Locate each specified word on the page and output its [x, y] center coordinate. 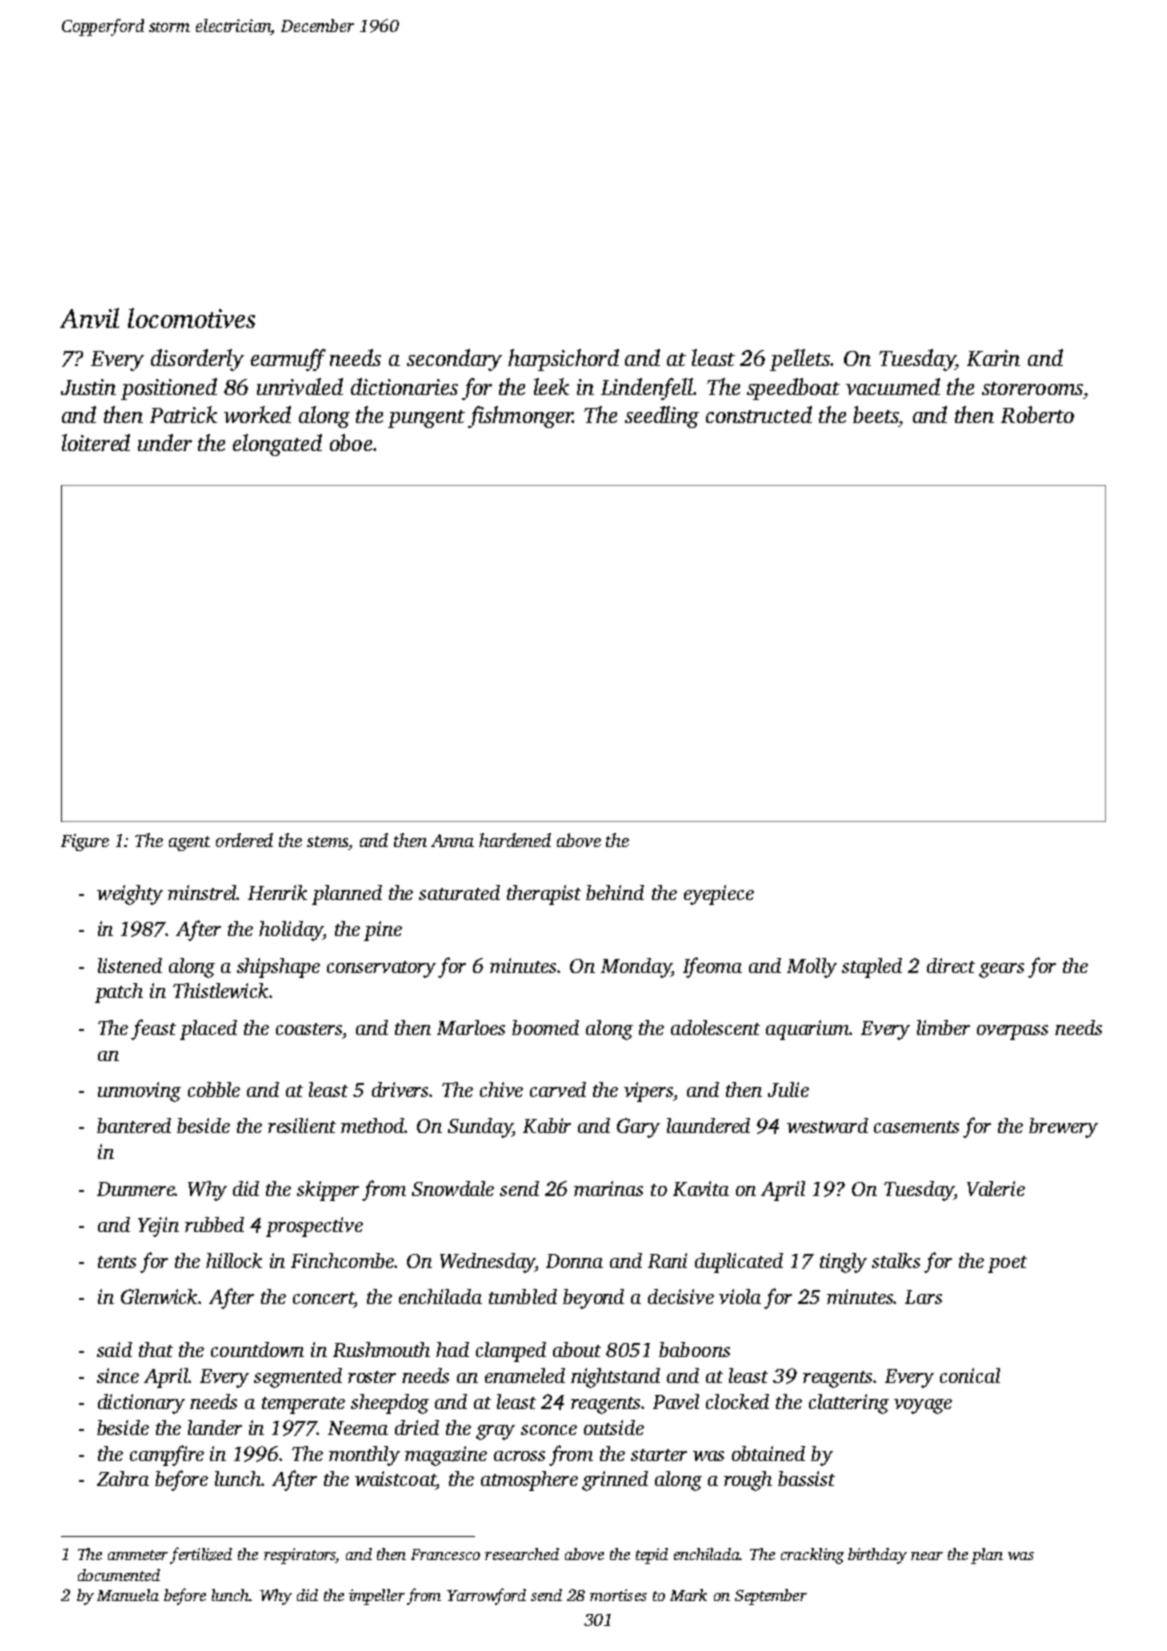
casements [916, 1127]
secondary [454, 360]
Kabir [547, 1125]
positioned [169, 389]
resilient [302, 1125]
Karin [993, 358]
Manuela [128, 1595]
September [771, 1597]
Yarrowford [486, 1596]
